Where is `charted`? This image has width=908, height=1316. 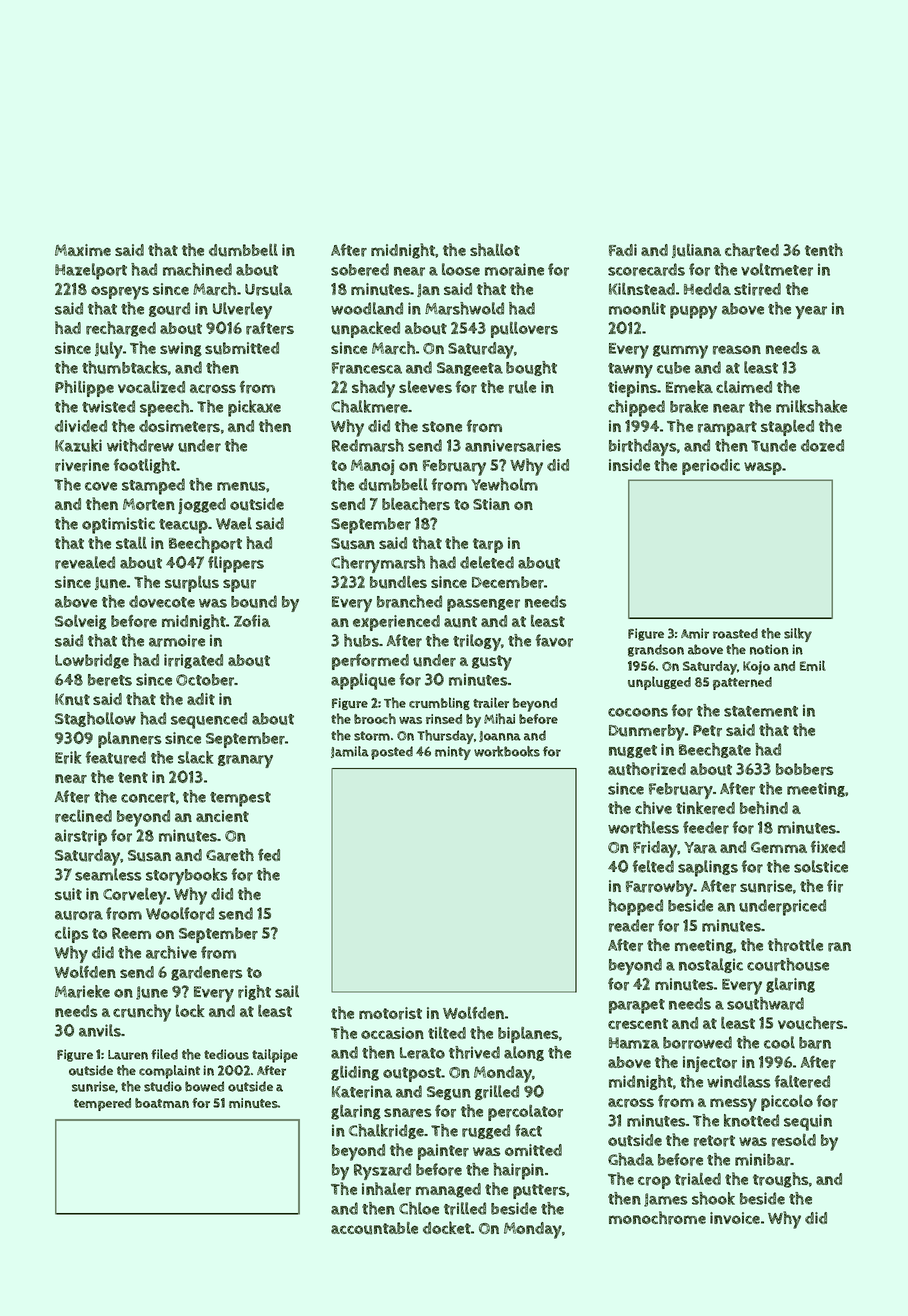 charted is located at coordinates (752, 250).
